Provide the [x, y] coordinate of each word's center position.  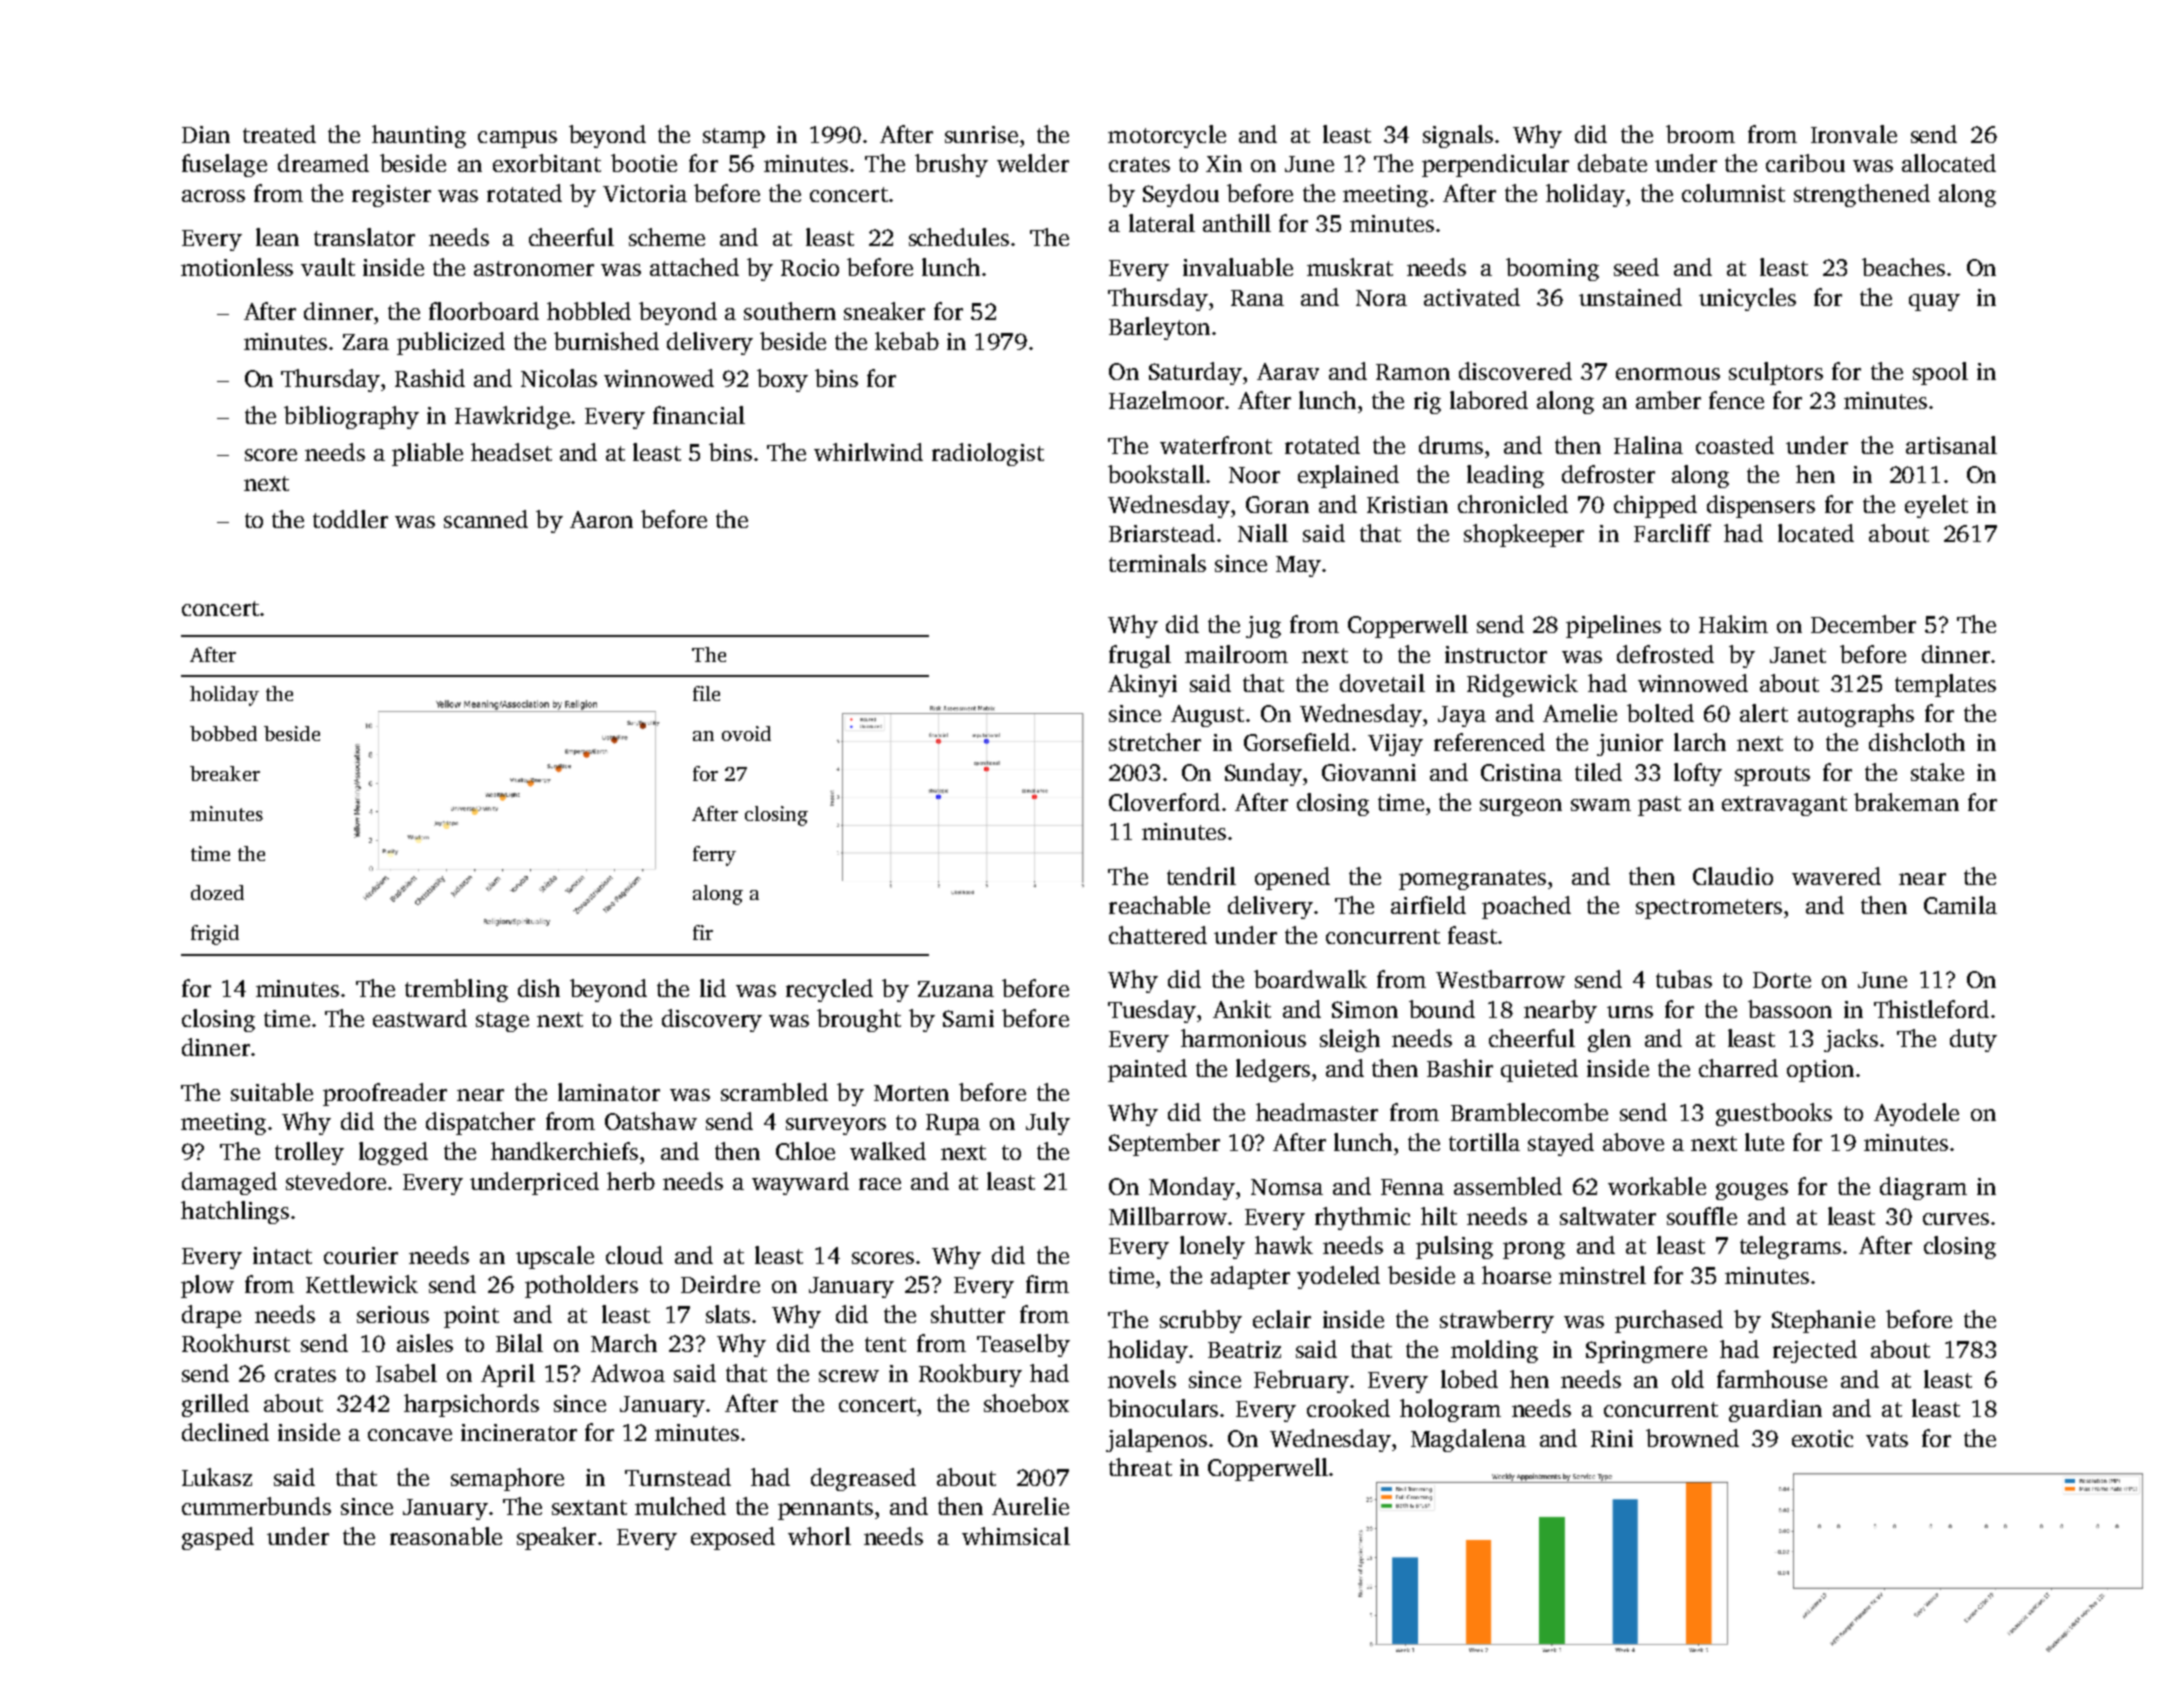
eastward [420, 1018]
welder [1033, 163]
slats [728, 1314]
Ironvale [1854, 134]
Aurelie [1030, 1506]
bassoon [1790, 1009]
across [213, 196]
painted [1147, 1070]
